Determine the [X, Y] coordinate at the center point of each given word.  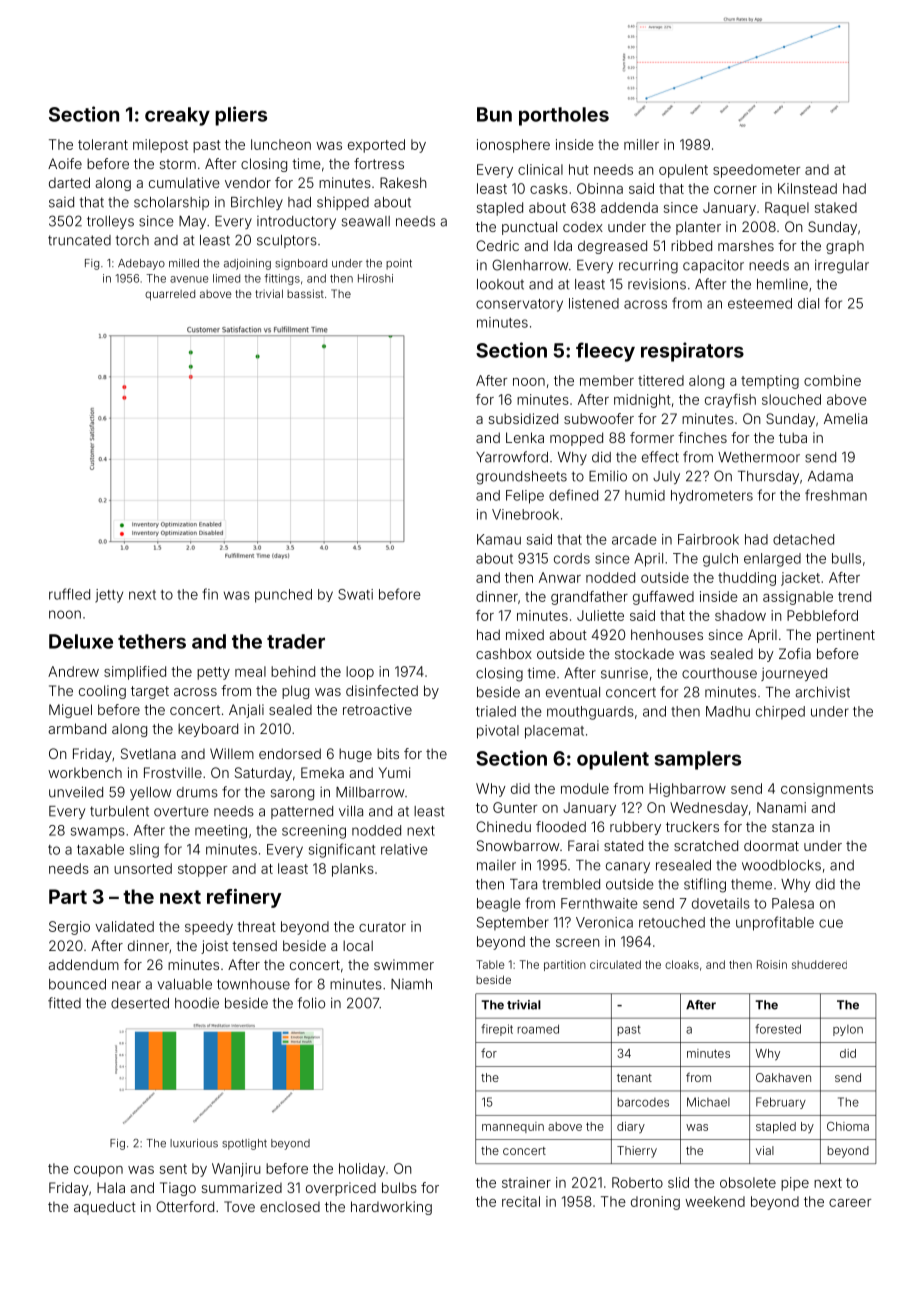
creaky [177, 116]
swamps [98, 832]
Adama [830, 476]
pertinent [846, 636]
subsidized [523, 418]
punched [283, 596]
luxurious [194, 1143]
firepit [497, 1030]
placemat [554, 732]
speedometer [756, 171]
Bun [494, 114]
